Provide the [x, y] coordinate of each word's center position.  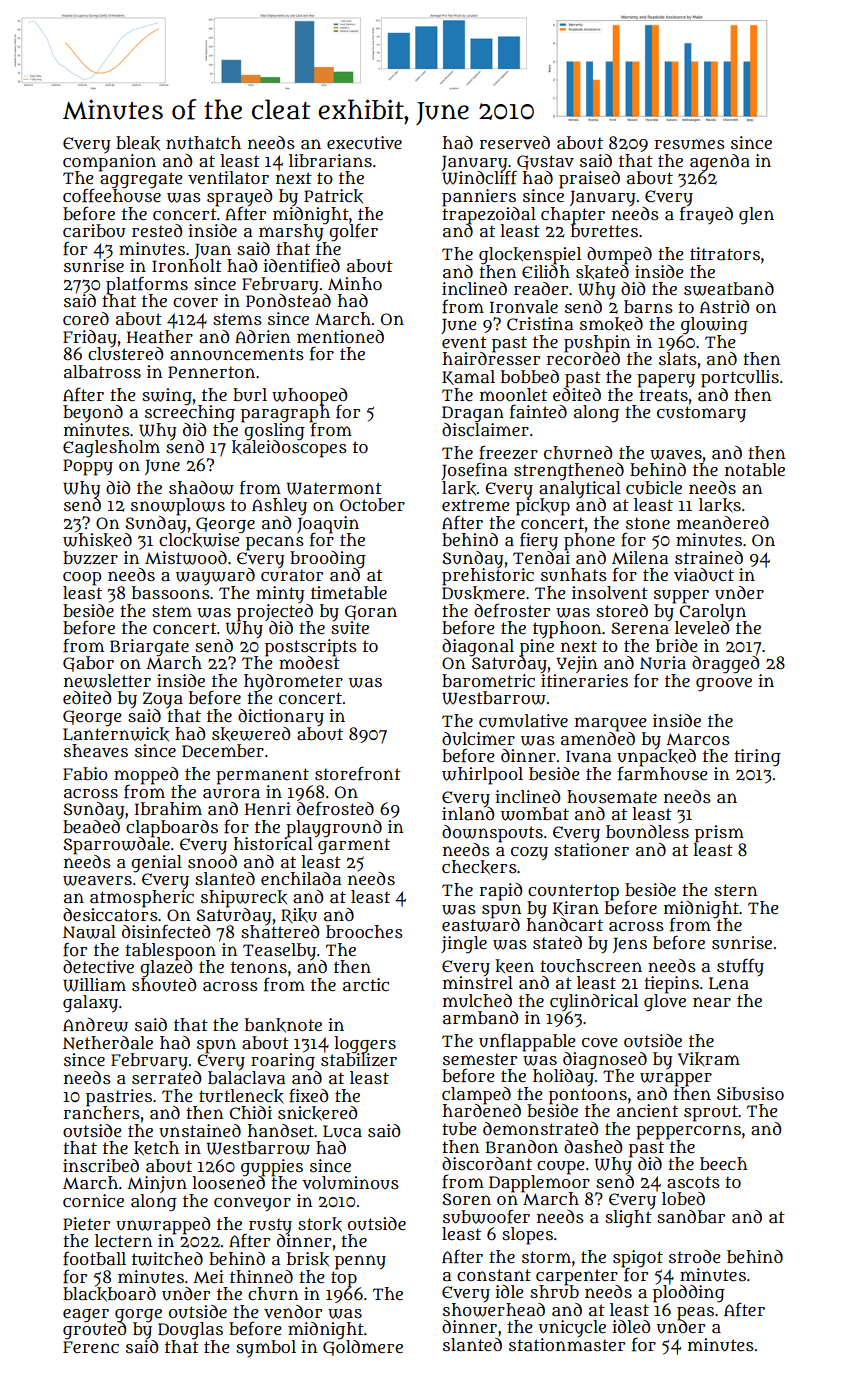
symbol [266, 1349]
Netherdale [108, 1042]
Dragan [473, 414]
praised [589, 180]
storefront [358, 773]
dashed [593, 1146]
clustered [126, 353]
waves [676, 455]
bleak [138, 143]
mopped [146, 775]
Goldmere [363, 1347]
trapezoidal [489, 215]
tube [459, 1128]
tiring [757, 758]
